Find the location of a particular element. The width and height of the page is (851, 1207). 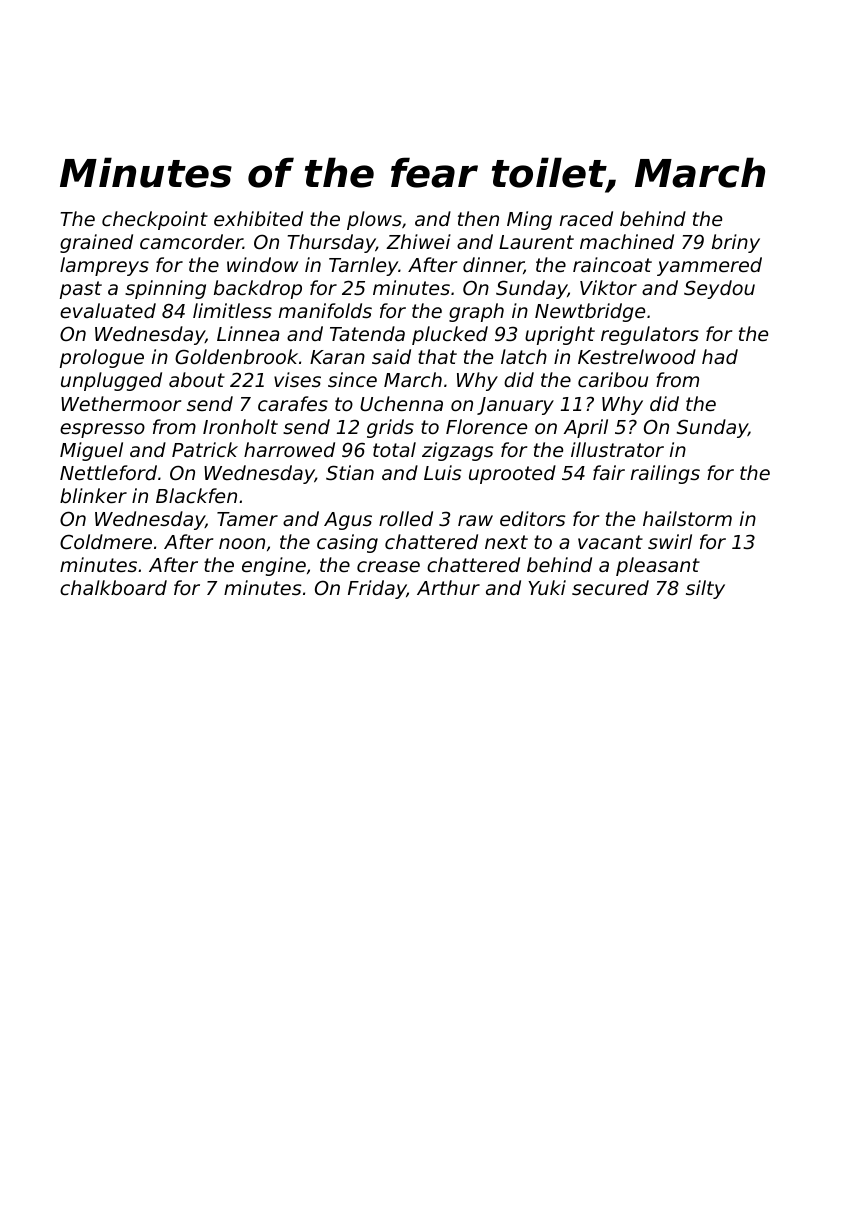

graph is located at coordinates (476, 312).
